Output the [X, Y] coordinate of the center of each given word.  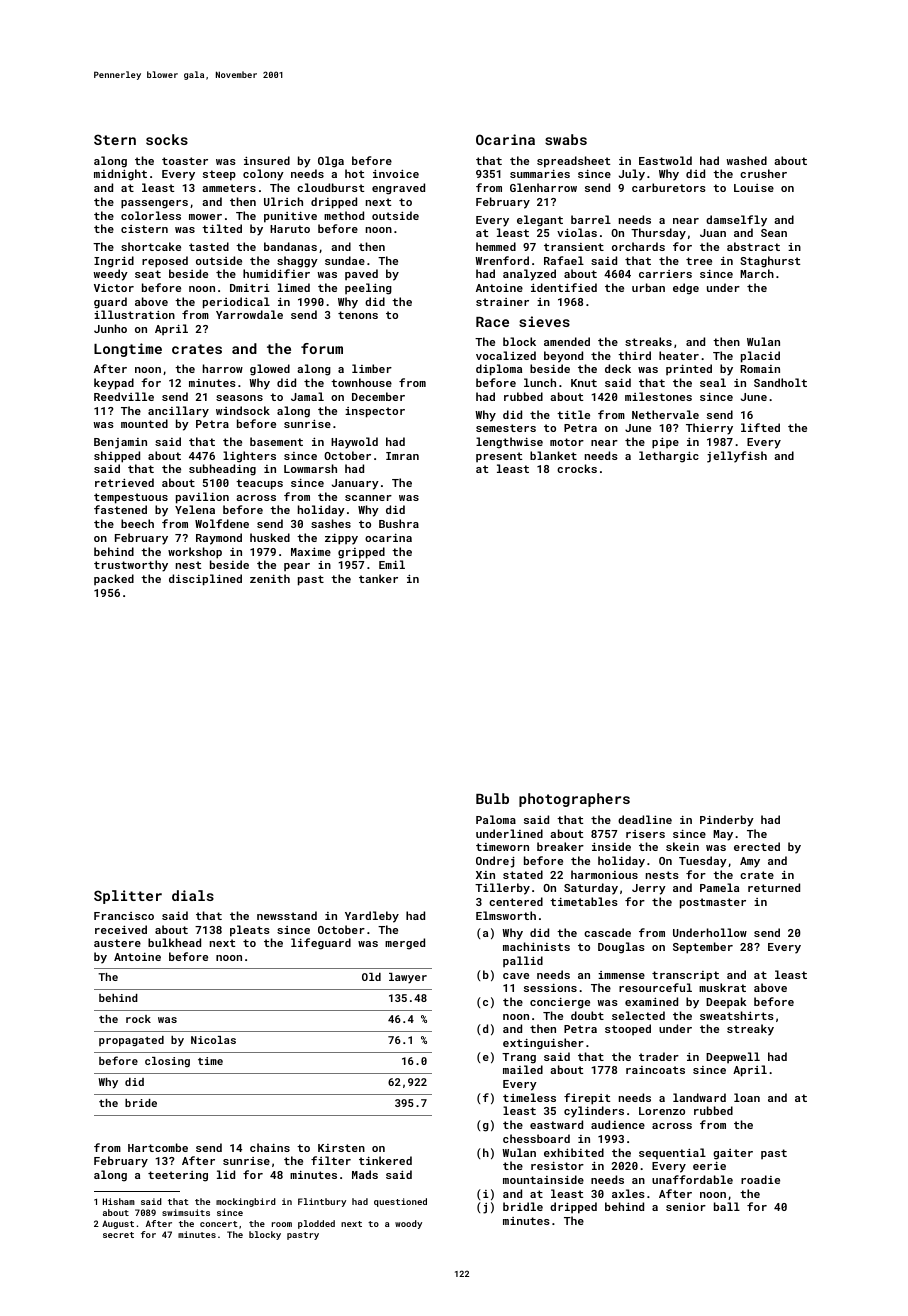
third [634, 355]
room [282, 1224]
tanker [378, 578]
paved [361, 274]
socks [167, 139]
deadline [645, 819]
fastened [120, 509]
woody [408, 1224]
